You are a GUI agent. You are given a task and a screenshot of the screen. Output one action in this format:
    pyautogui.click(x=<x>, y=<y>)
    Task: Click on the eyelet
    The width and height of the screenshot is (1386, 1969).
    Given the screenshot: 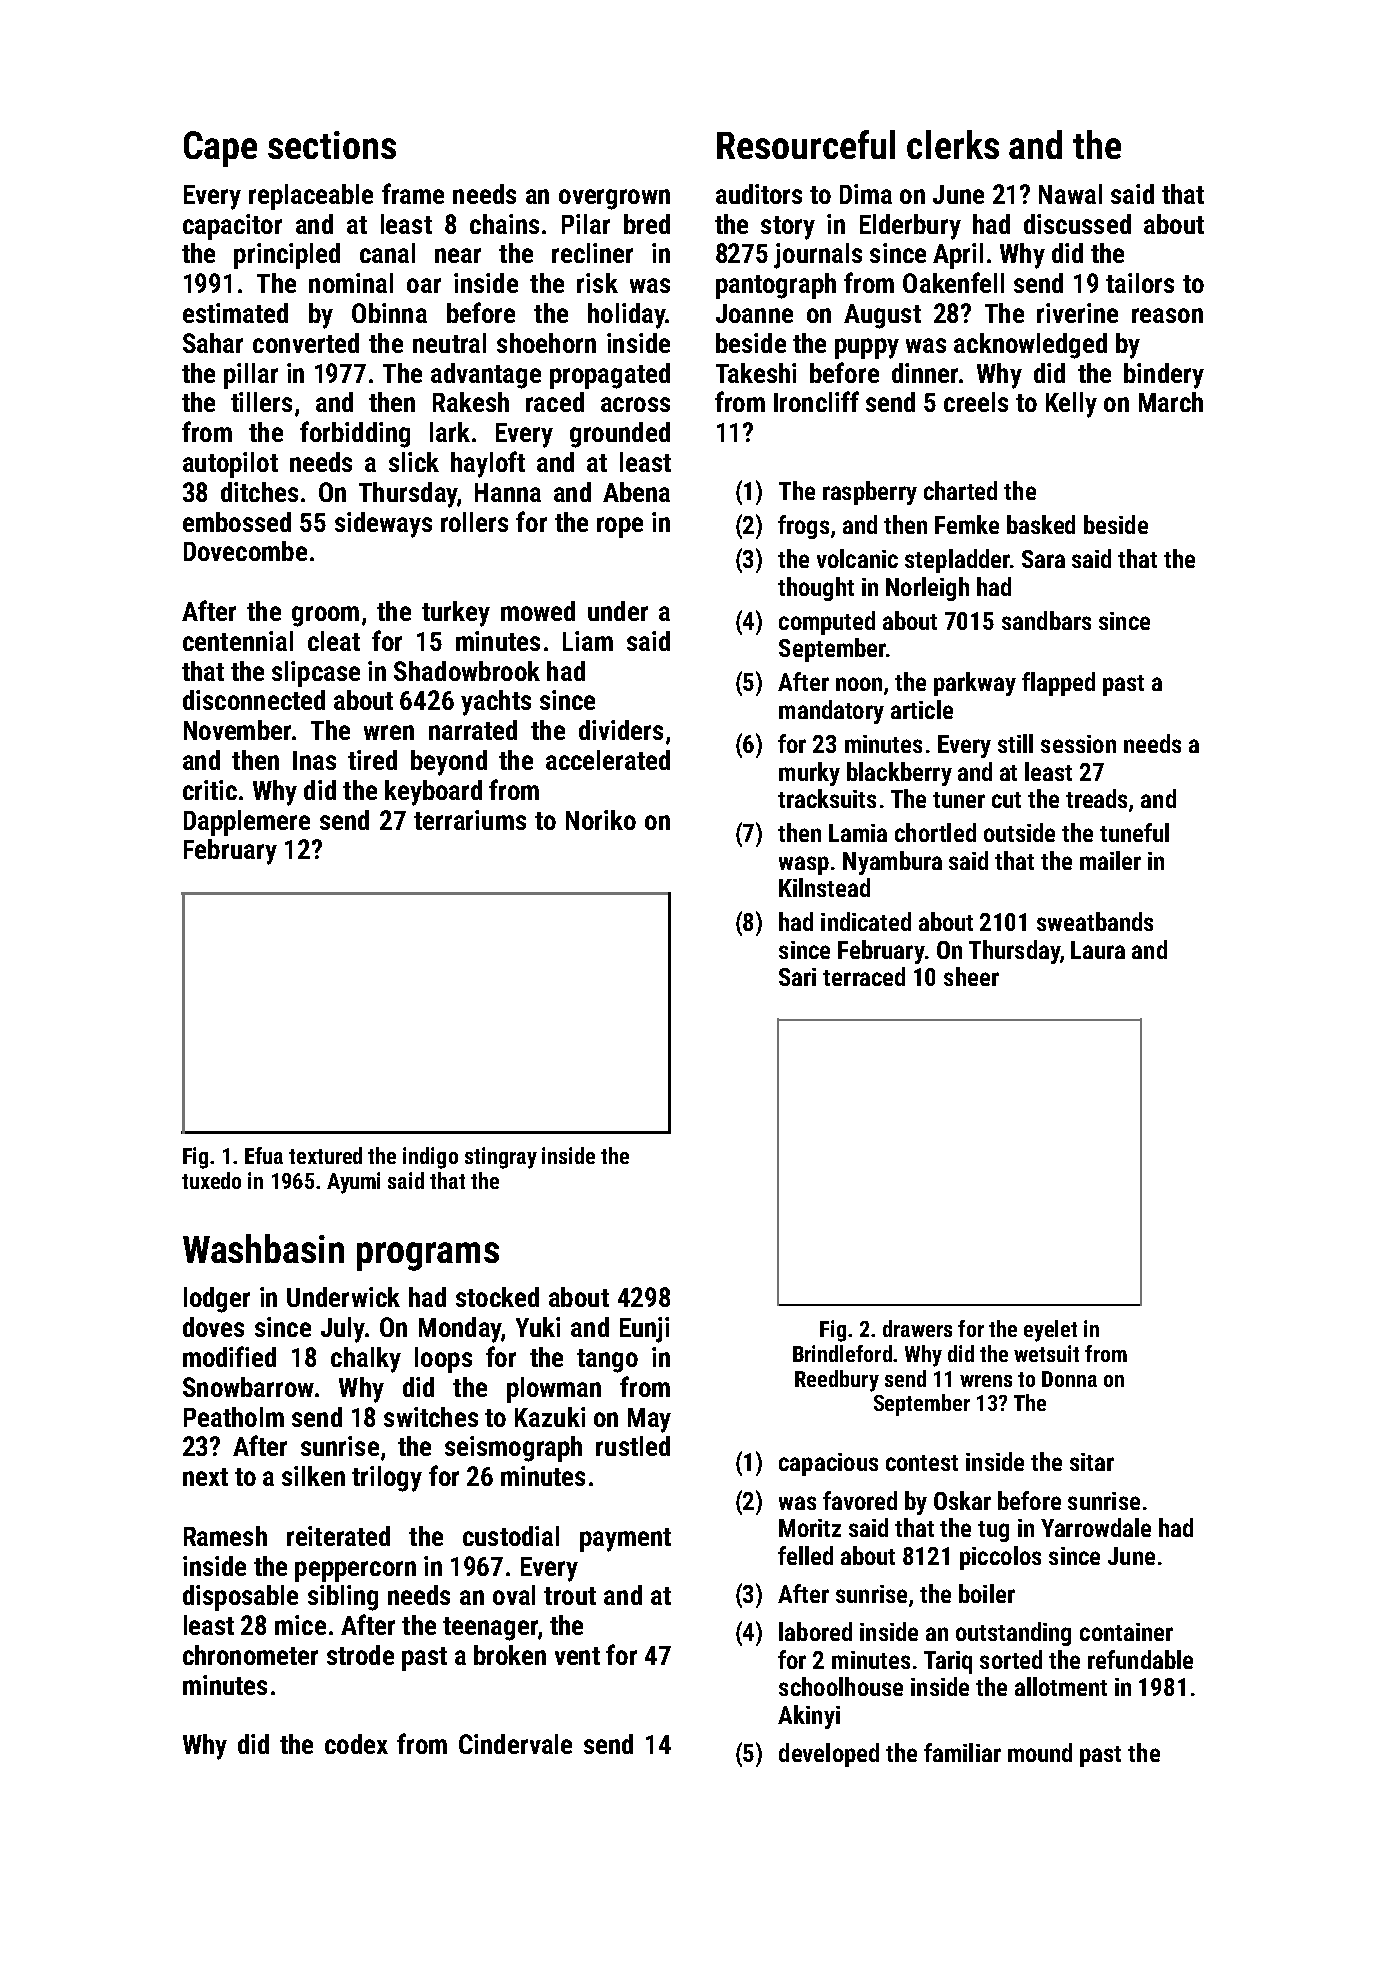 What is the action you would take?
    pyautogui.click(x=1050, y=1331)
